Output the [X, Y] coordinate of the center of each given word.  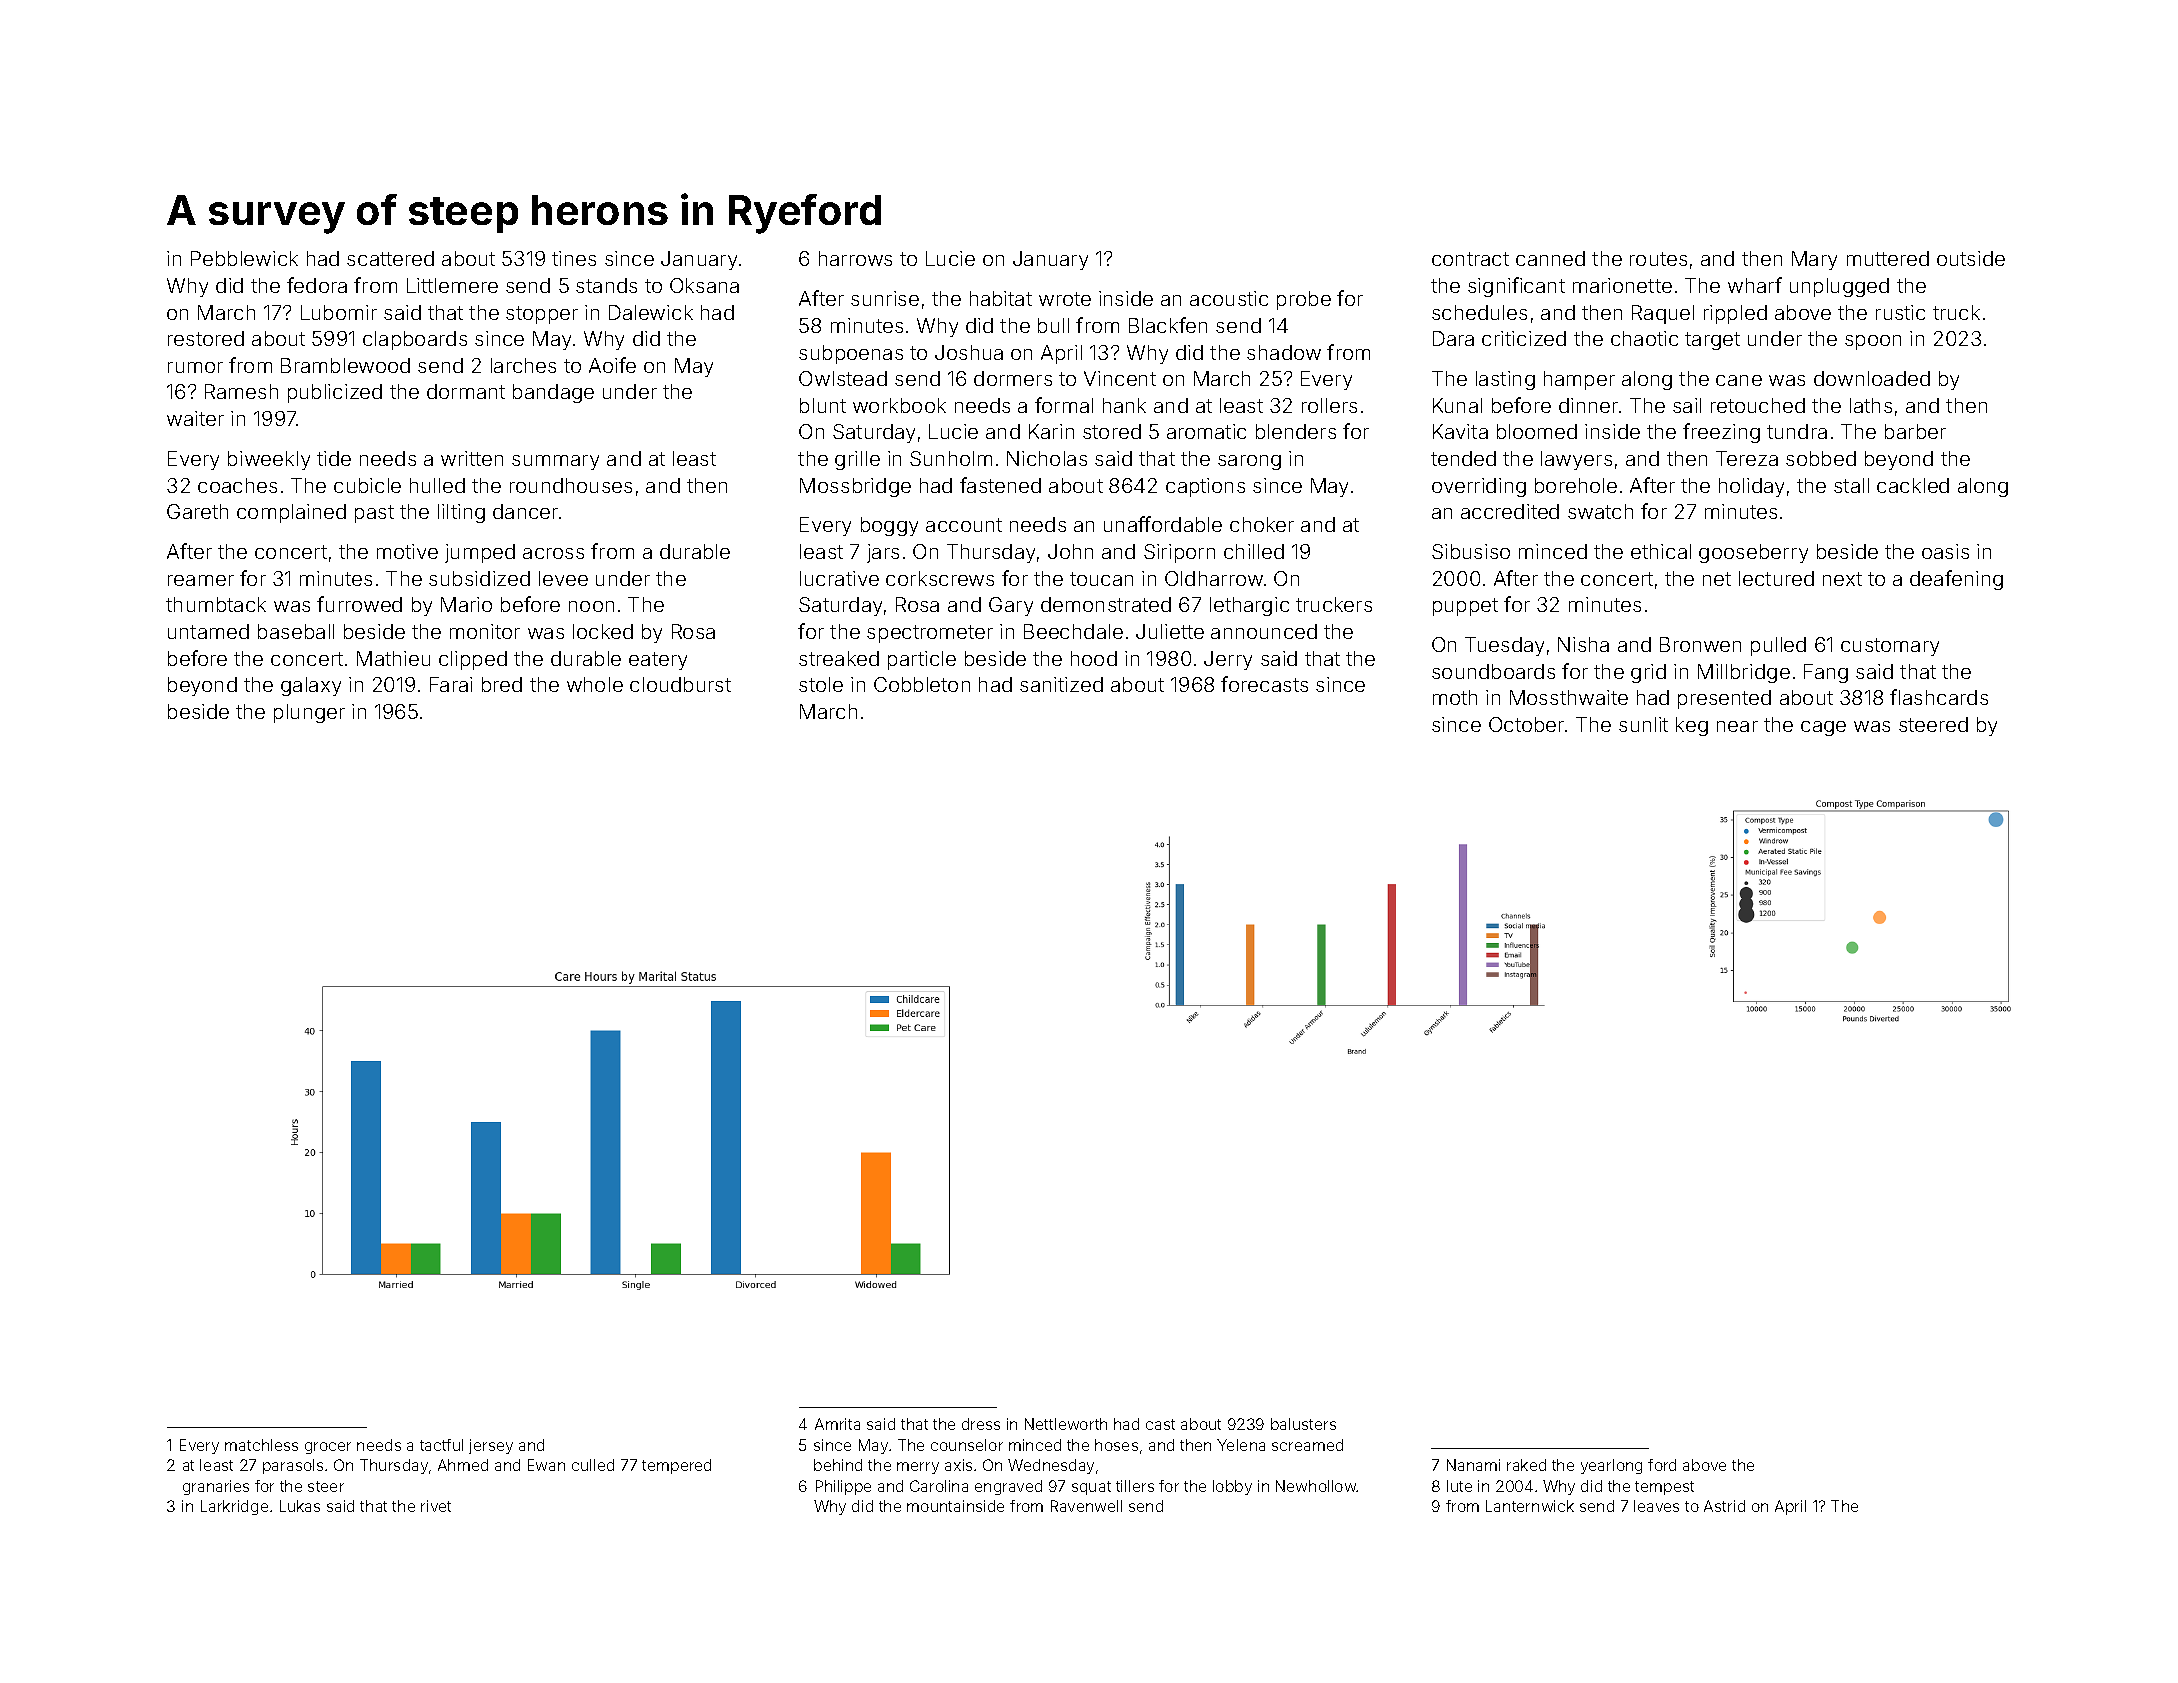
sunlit [1643, 724]
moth [1455, 697]
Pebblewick [244, 258]
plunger [309, 713]
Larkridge [234, 1507]
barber [1915, 431]
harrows [855, 258]
